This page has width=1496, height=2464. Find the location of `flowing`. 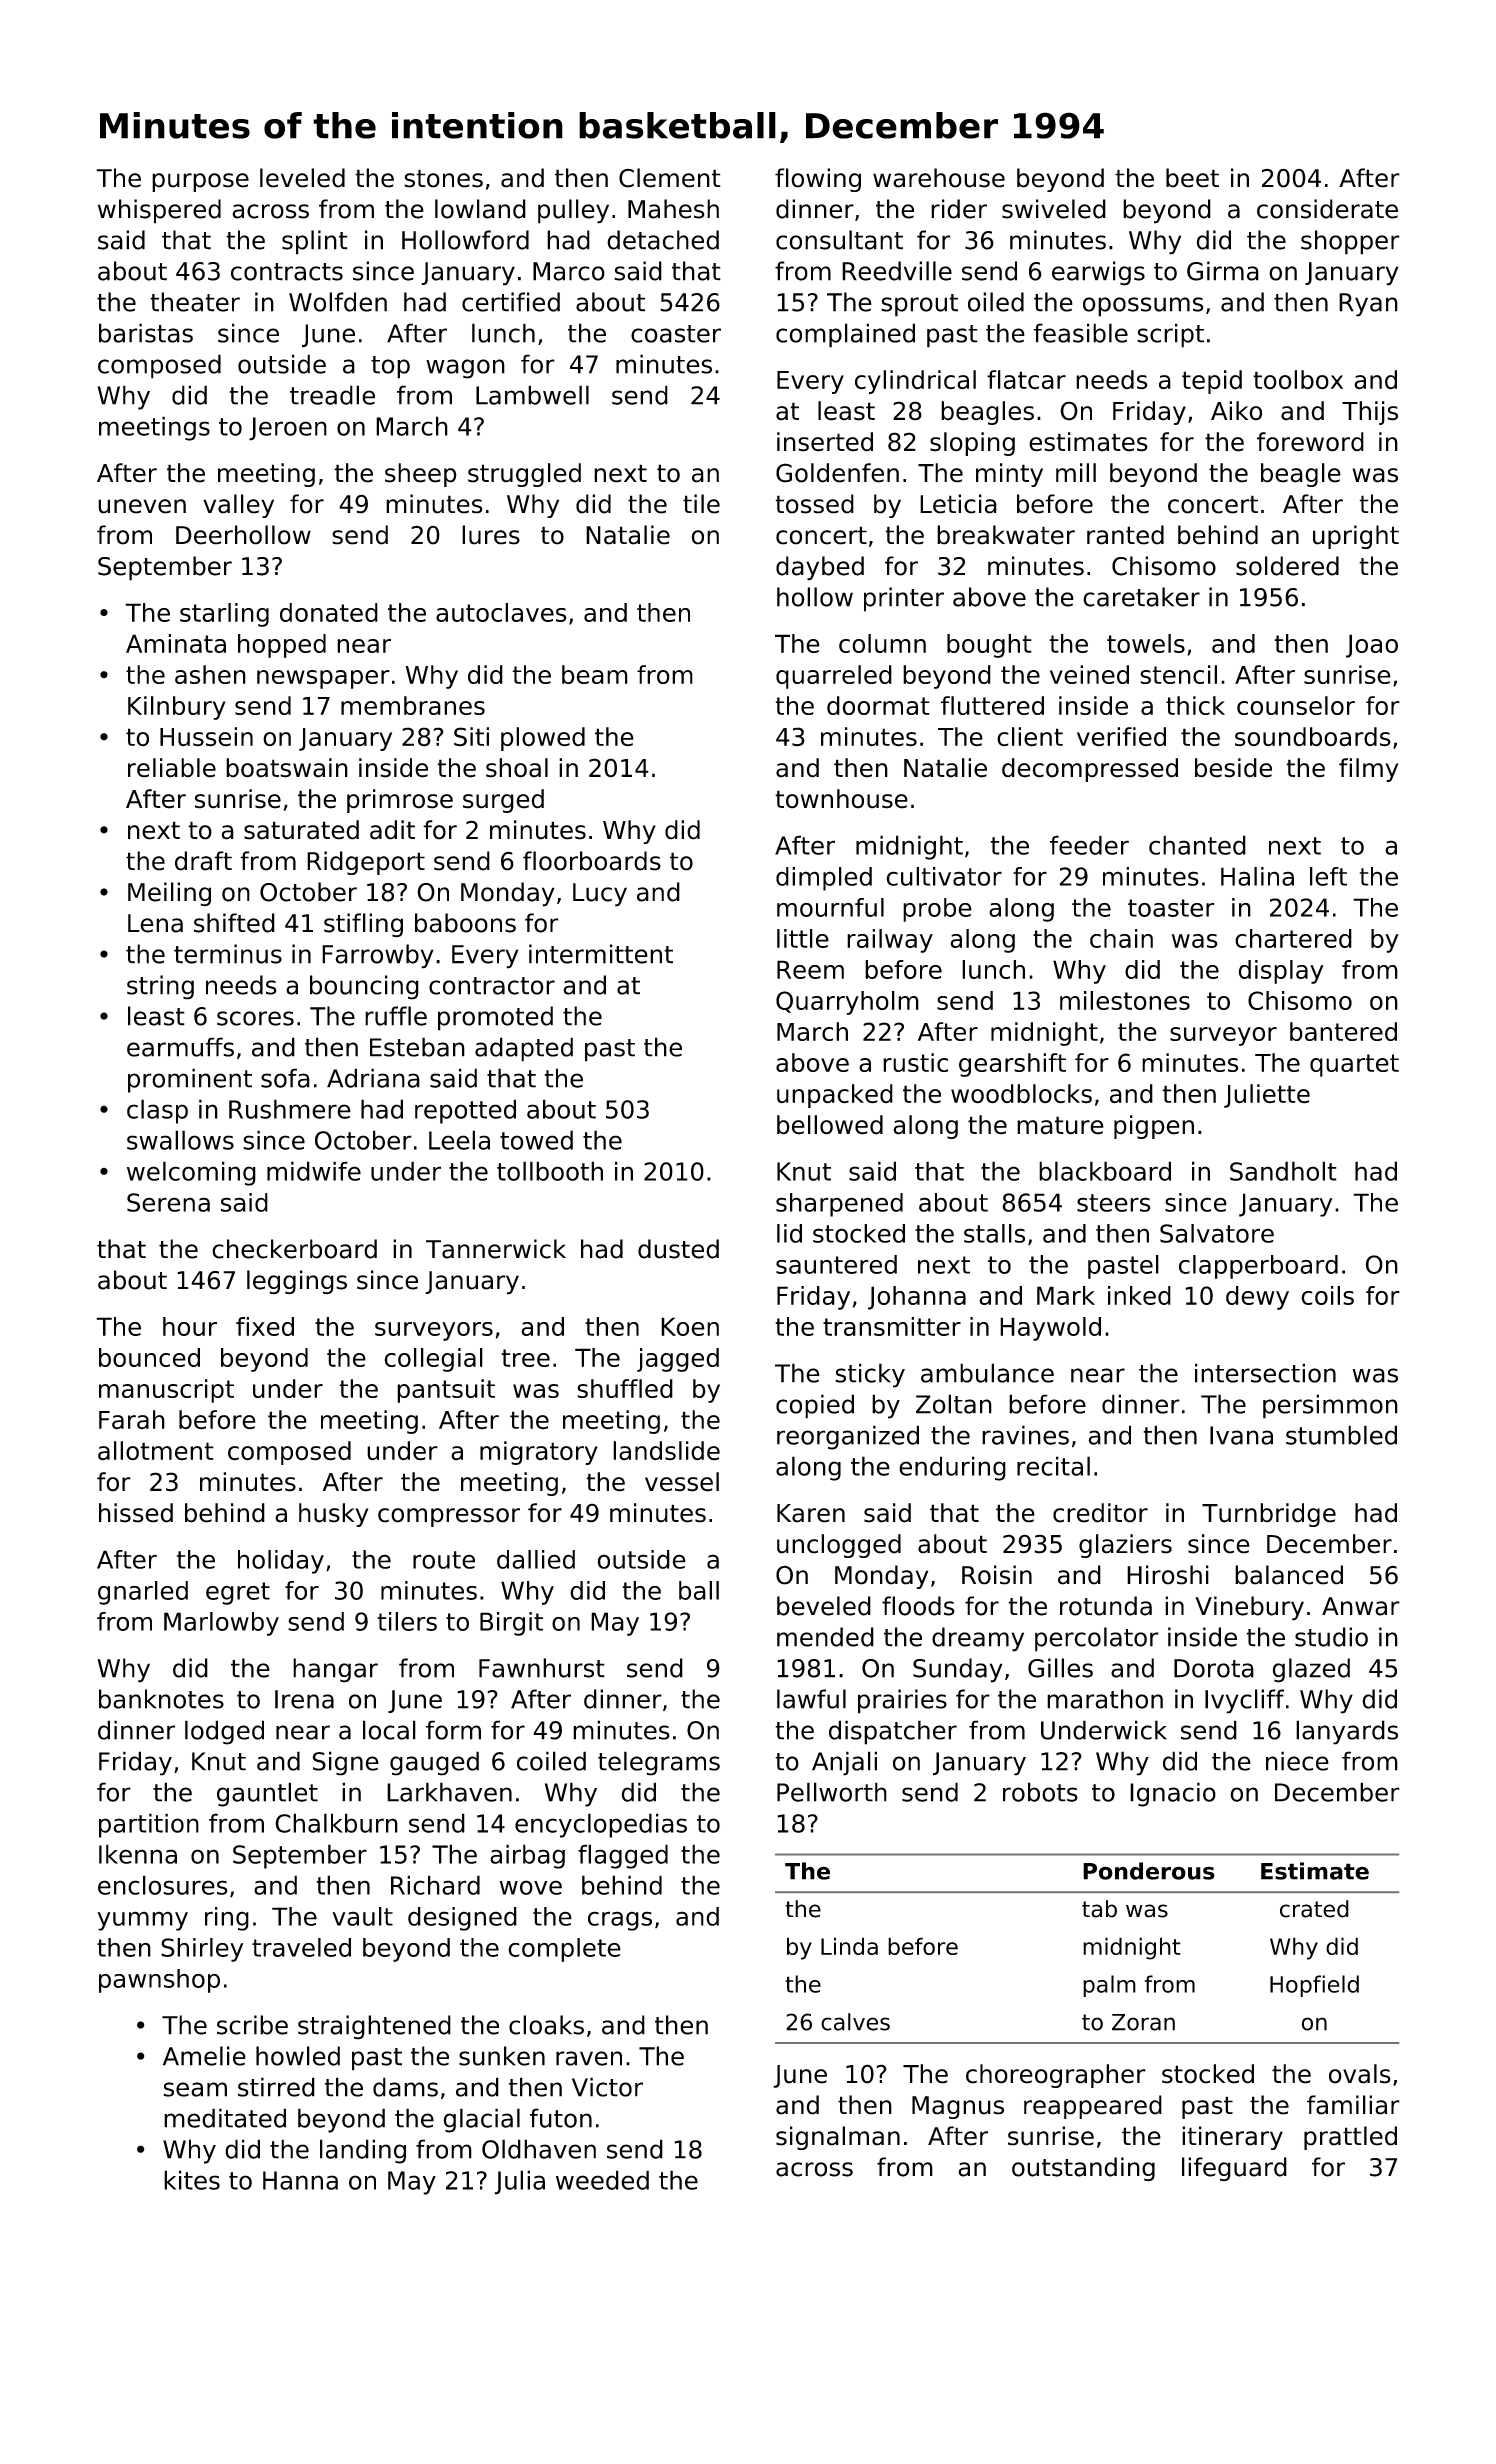

flowing is located at coordinates (818, 180).
